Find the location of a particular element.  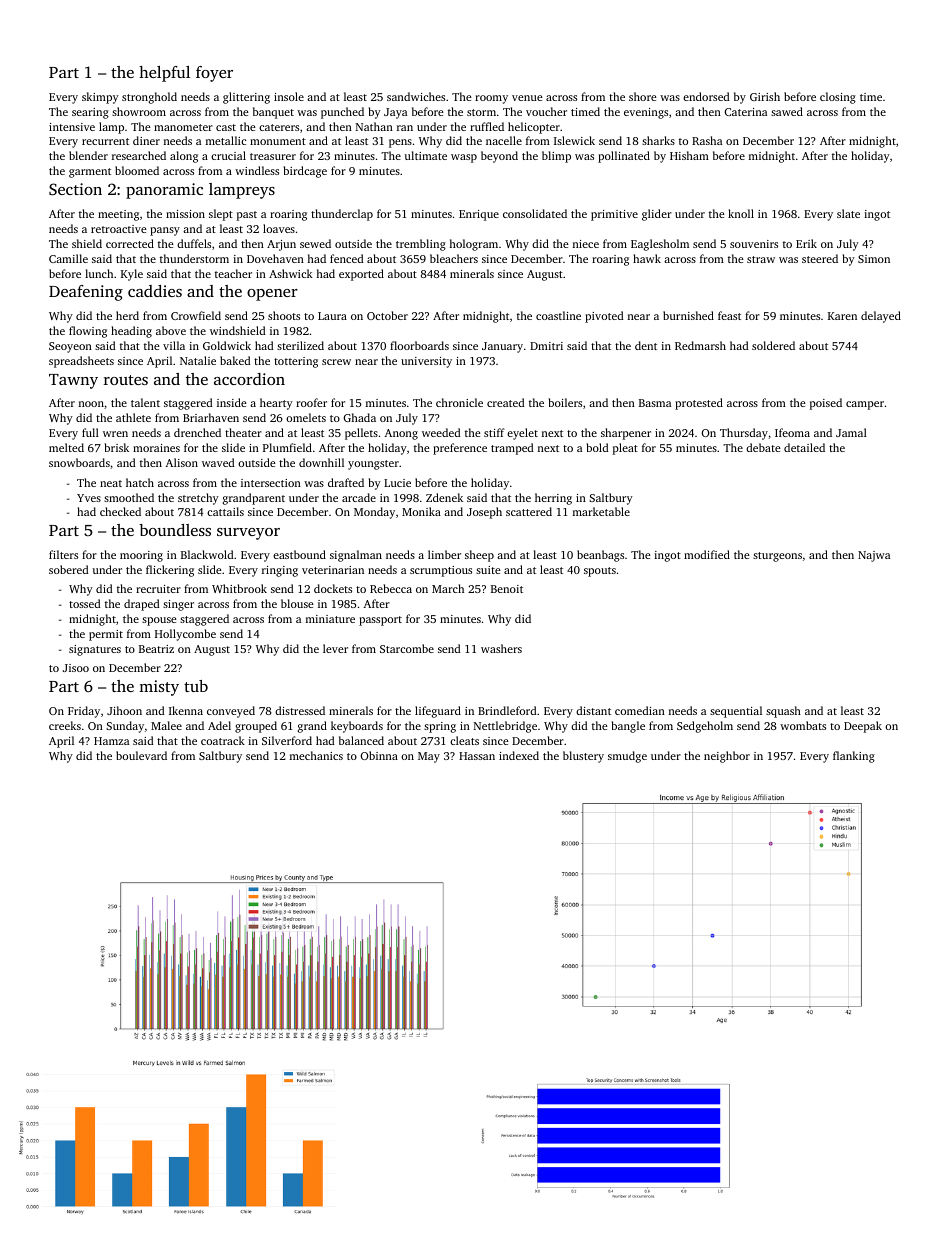

roomy is located at coordinates (491, 99).
